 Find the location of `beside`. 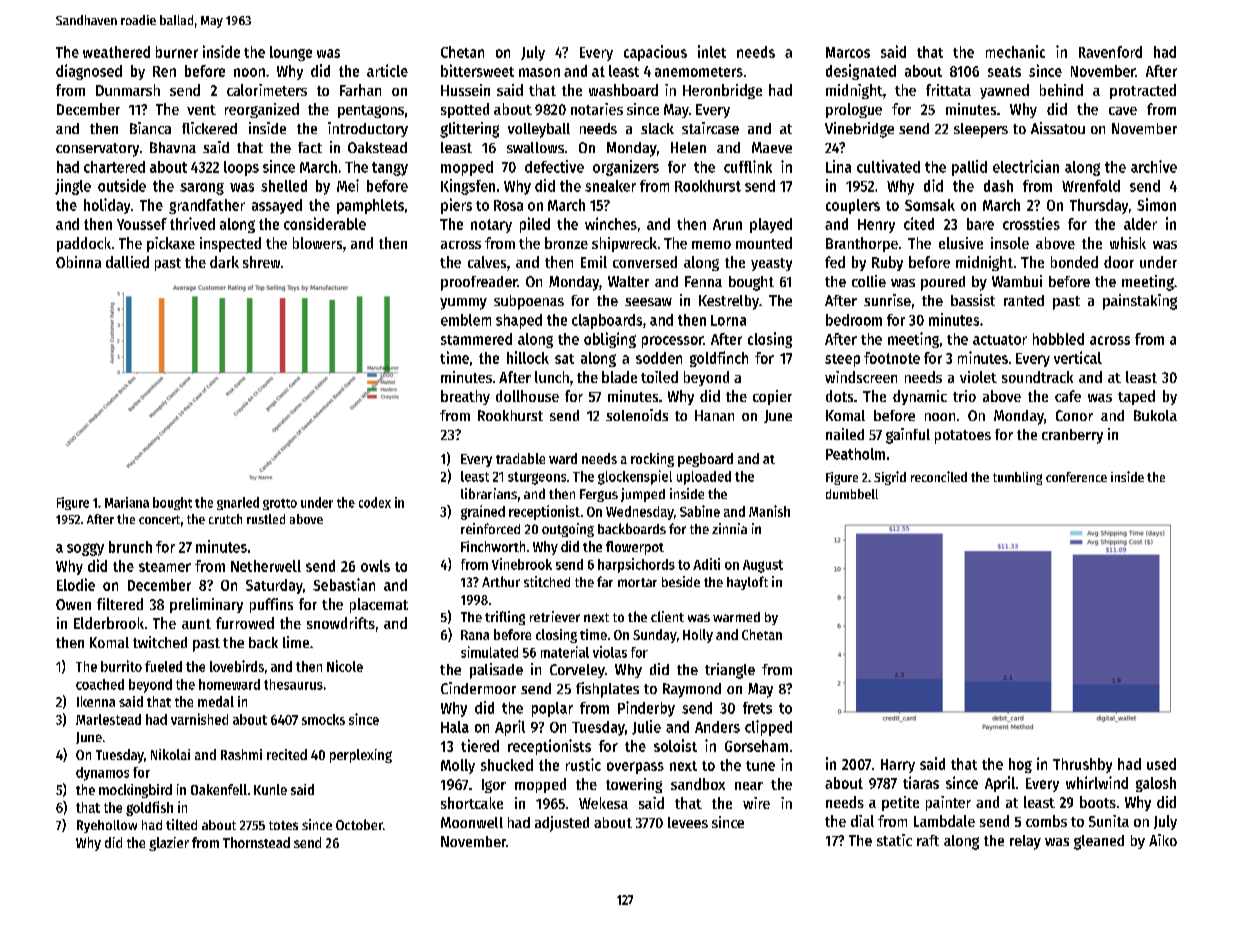

beside is located at coordinates (681, 581).
